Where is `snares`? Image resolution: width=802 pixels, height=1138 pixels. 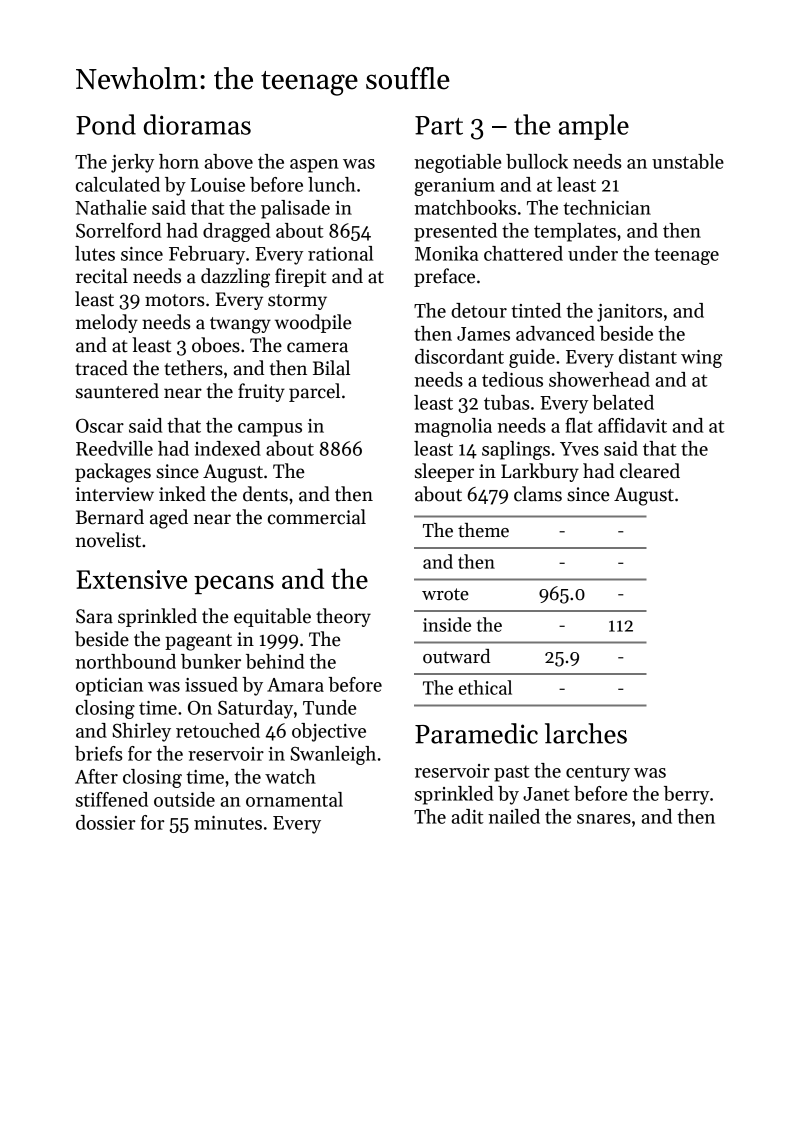
snares is located at coordinates (604, 819).
